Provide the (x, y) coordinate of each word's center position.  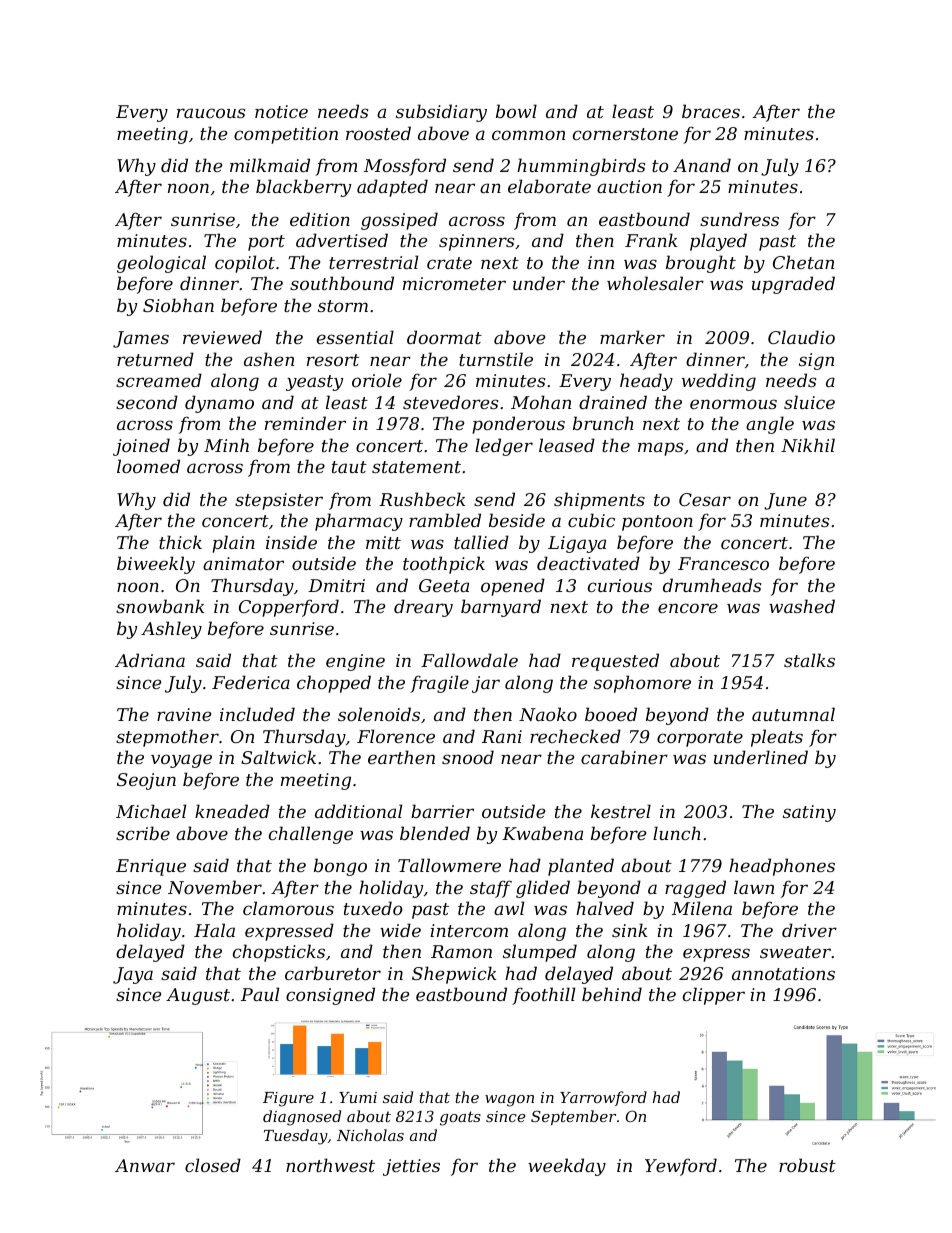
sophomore (642, 684)
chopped (334, 684)
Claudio (801, 337)
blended (435, 833)
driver (809, 930)
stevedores (450, 402)
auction (629, 186)
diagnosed (302, 1118)
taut (349, 467)
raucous (211, 113)
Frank (651, 240)
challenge (311, 835)
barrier (442, 811)
